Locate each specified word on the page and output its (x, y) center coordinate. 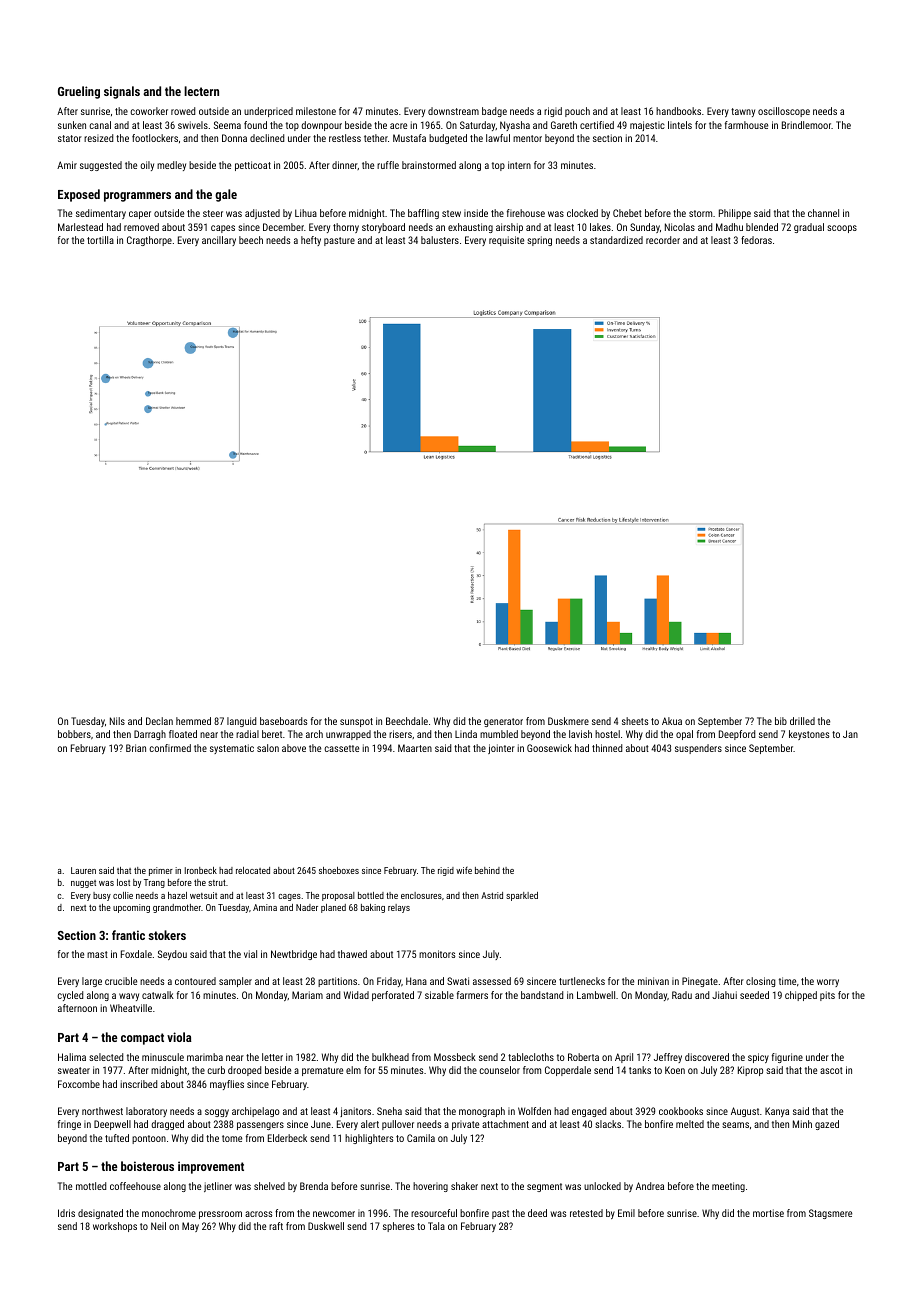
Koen (675, 1070)
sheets (635, 721)
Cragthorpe (149, 241)
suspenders (698, 749)
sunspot (356, 722)
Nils (117, 721)
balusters (440, 240)
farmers (472, 995)
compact (142, 1039)
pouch (577, 112)
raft (276, 1226)
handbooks (678, 111)
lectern (201, 91)
